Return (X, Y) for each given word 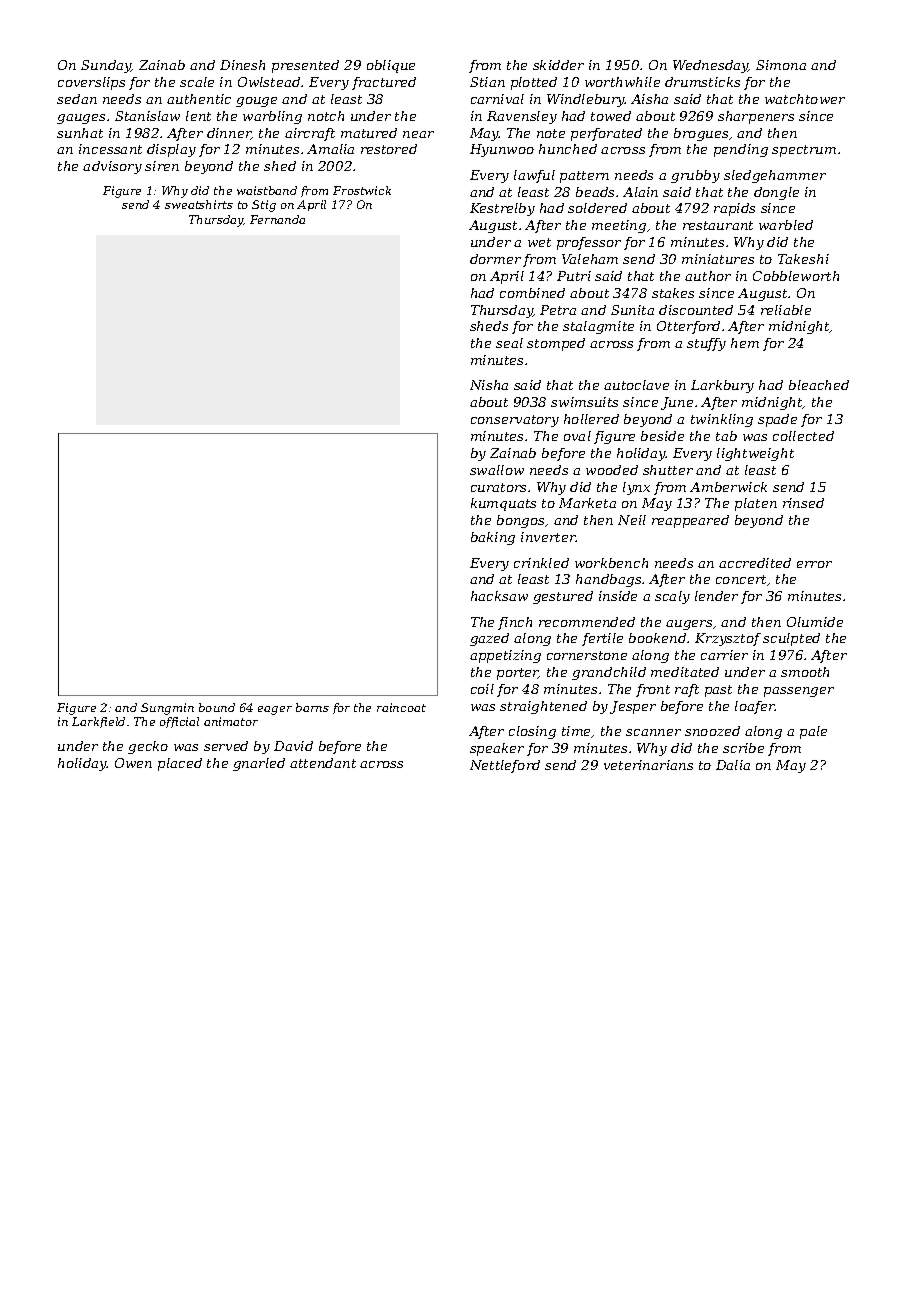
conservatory (515, 421)
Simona (781, 65)
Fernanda (277, 219)
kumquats (503, 504)
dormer (495, 259)
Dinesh (242, 65)
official (179, 722)
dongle (776, 193)
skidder (558, 65)
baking (493, 538)
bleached (819, 385)
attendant (323, 763)
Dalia (733, 765)
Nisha (489, 385)
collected (803, 436)
